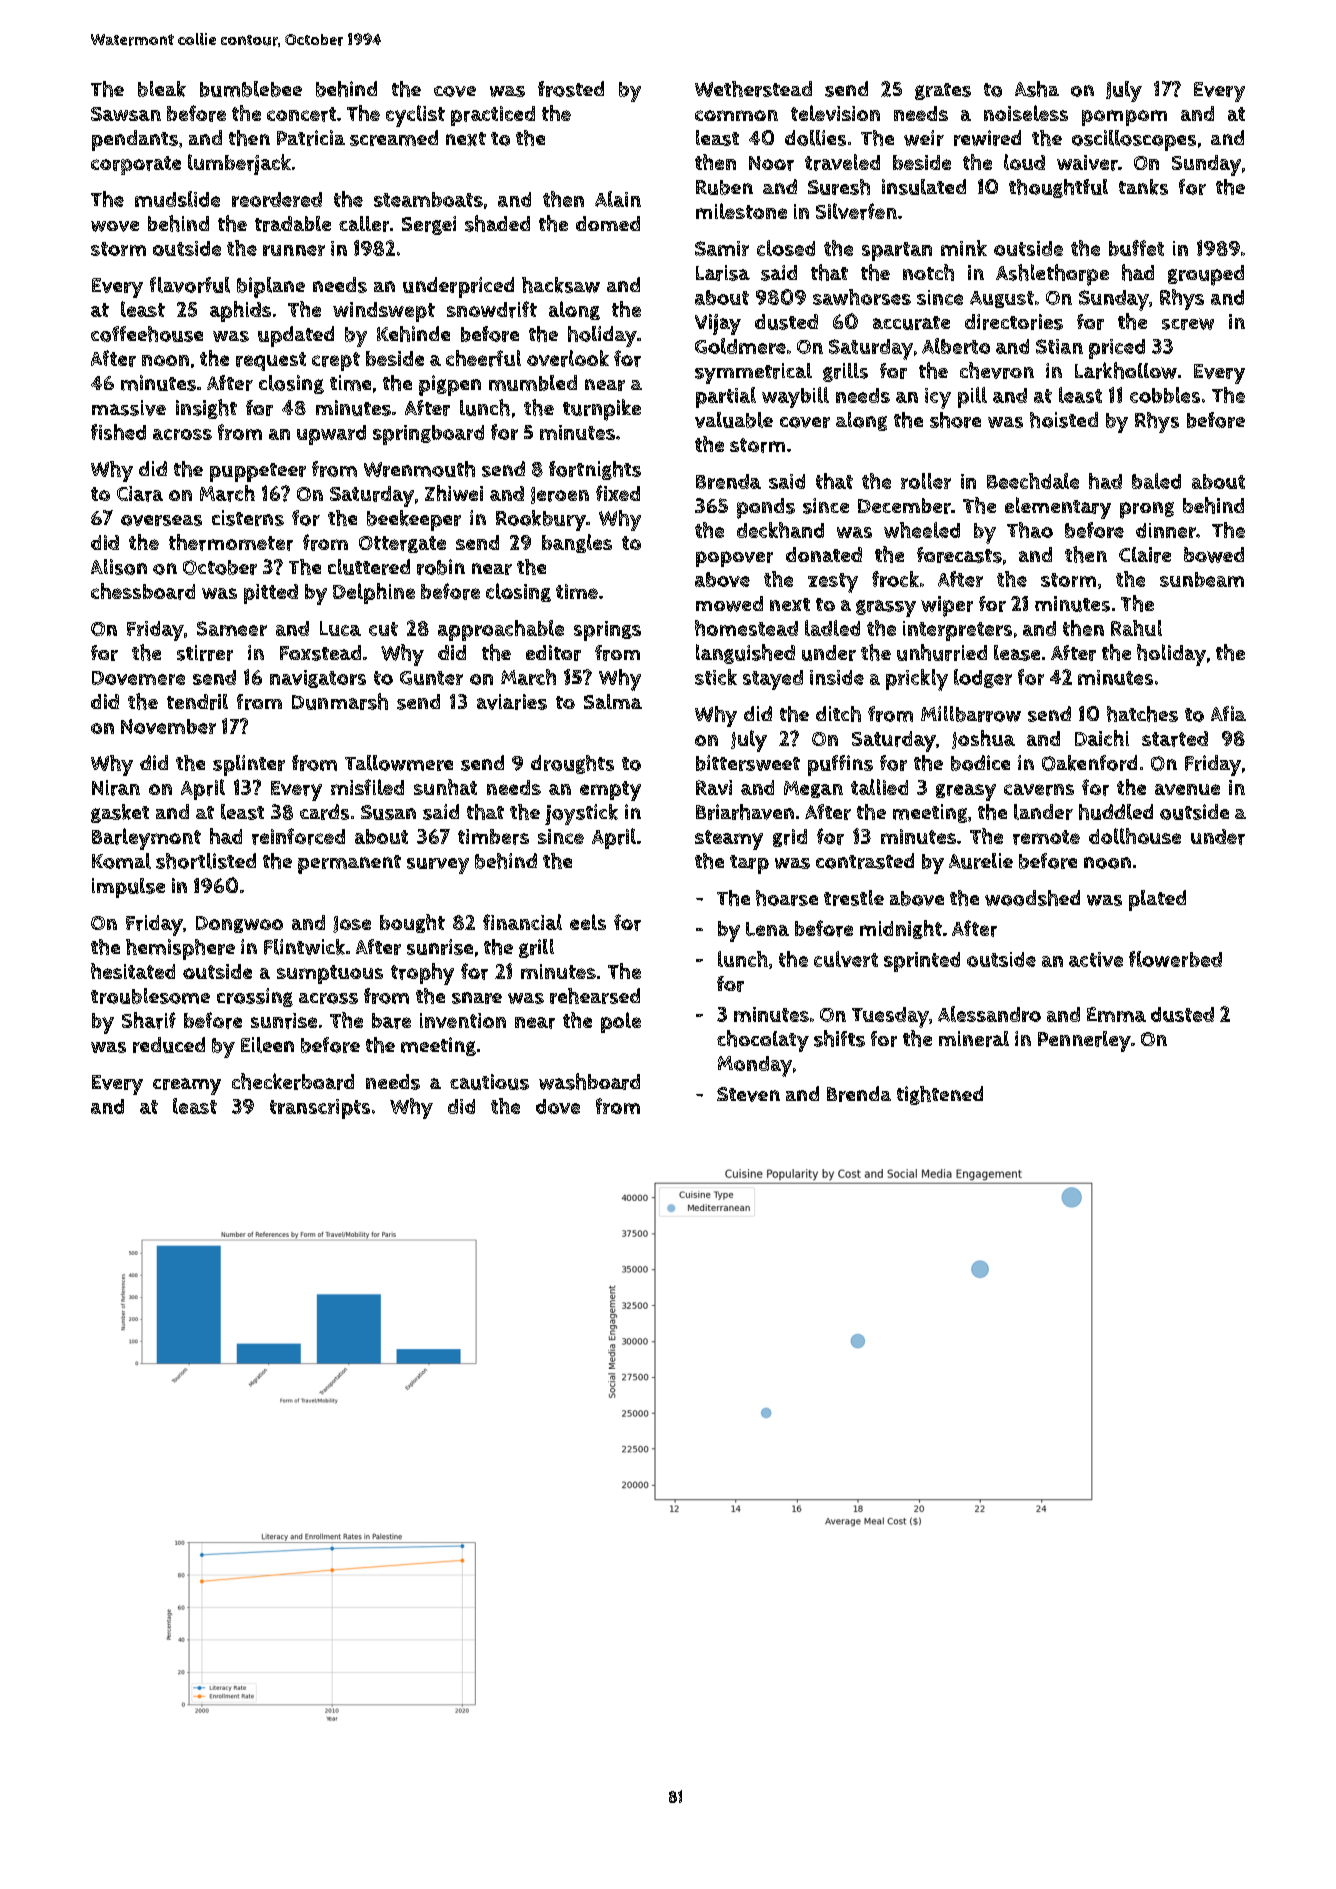 The height and width of the screenshot is (1889, 1336). What do you see at coordinates (766, 508) in the screenshot?
I see `ponds` at bounding box center [766, 508].
